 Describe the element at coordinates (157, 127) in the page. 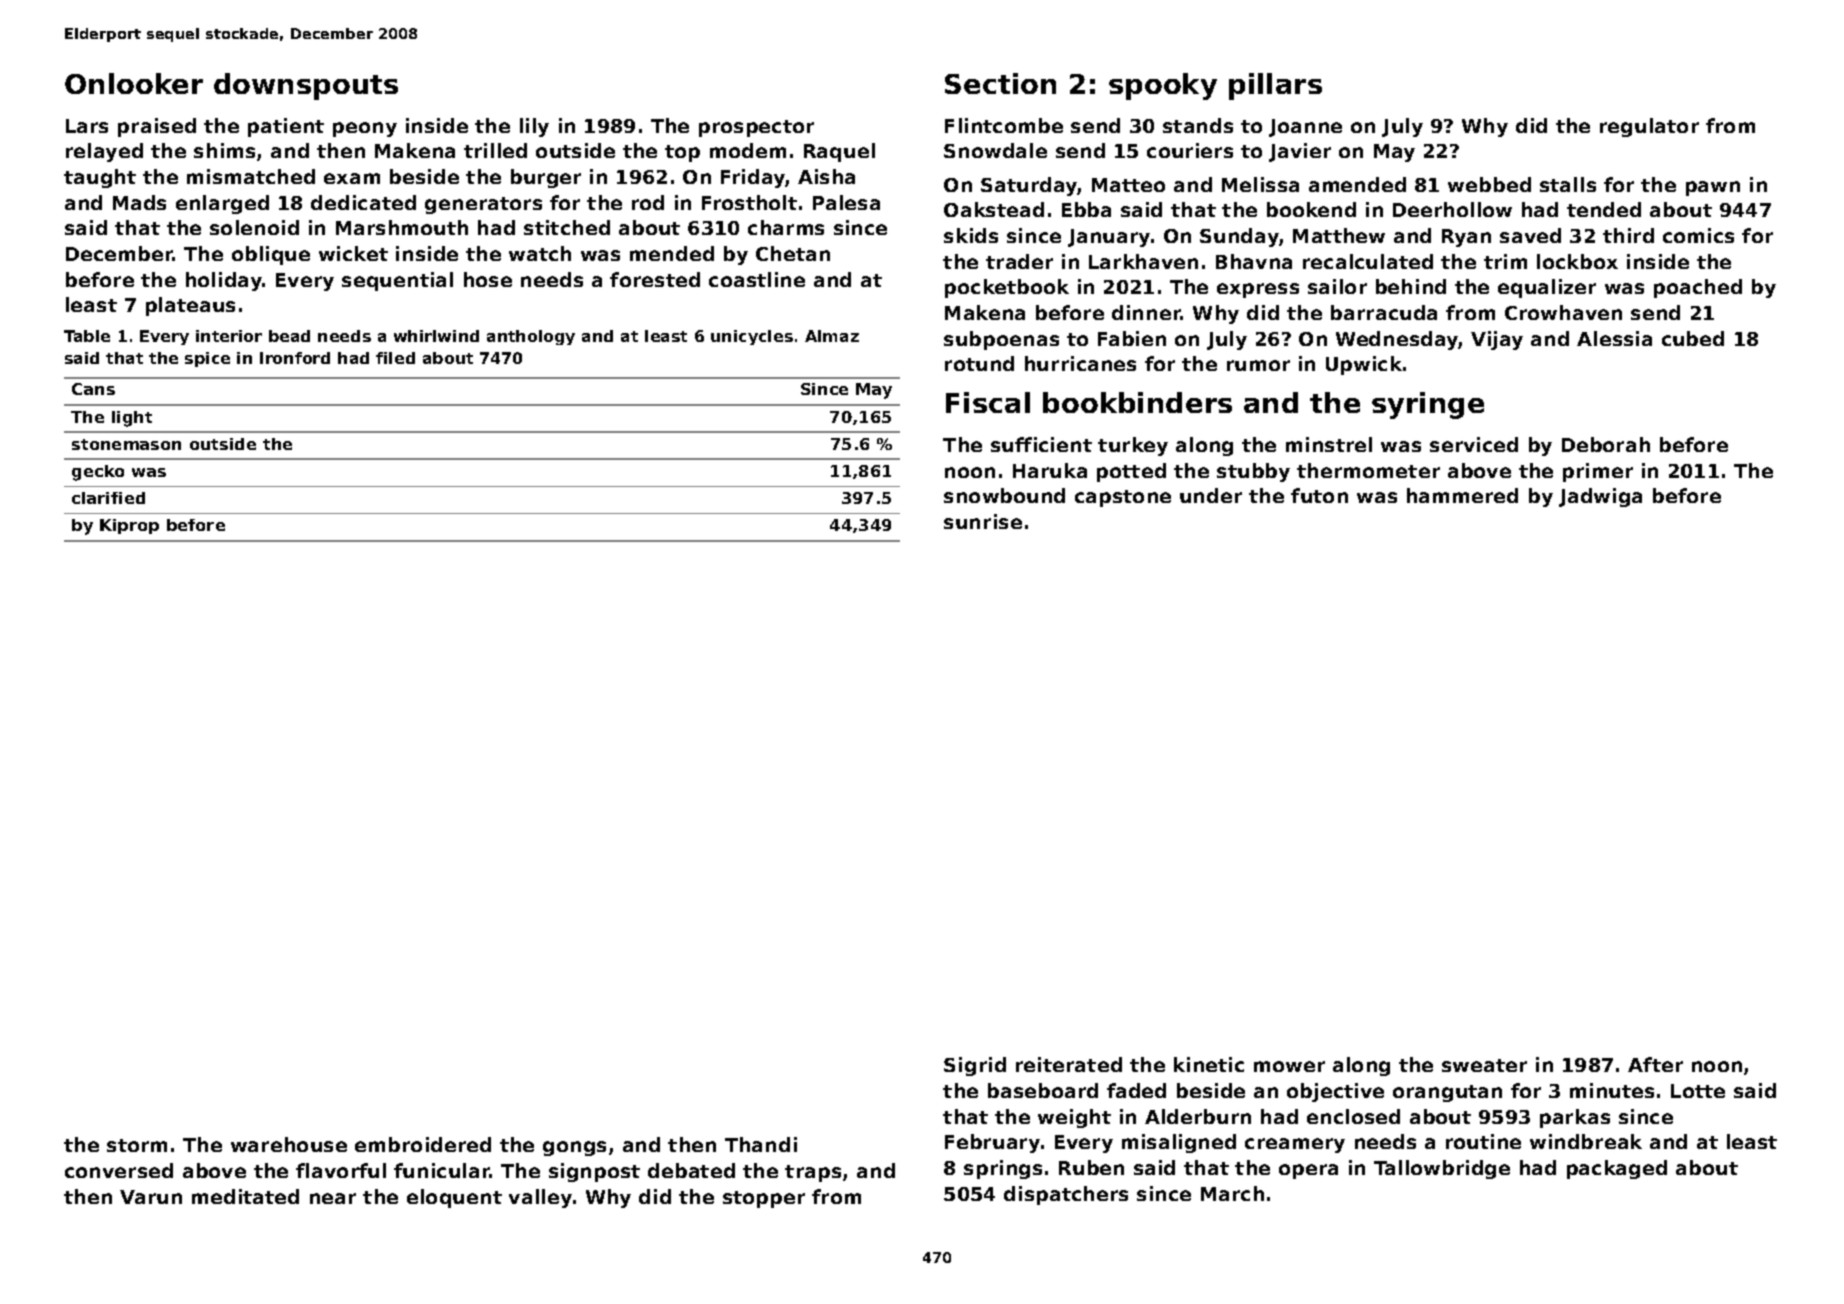

I see `praised` at that location.
